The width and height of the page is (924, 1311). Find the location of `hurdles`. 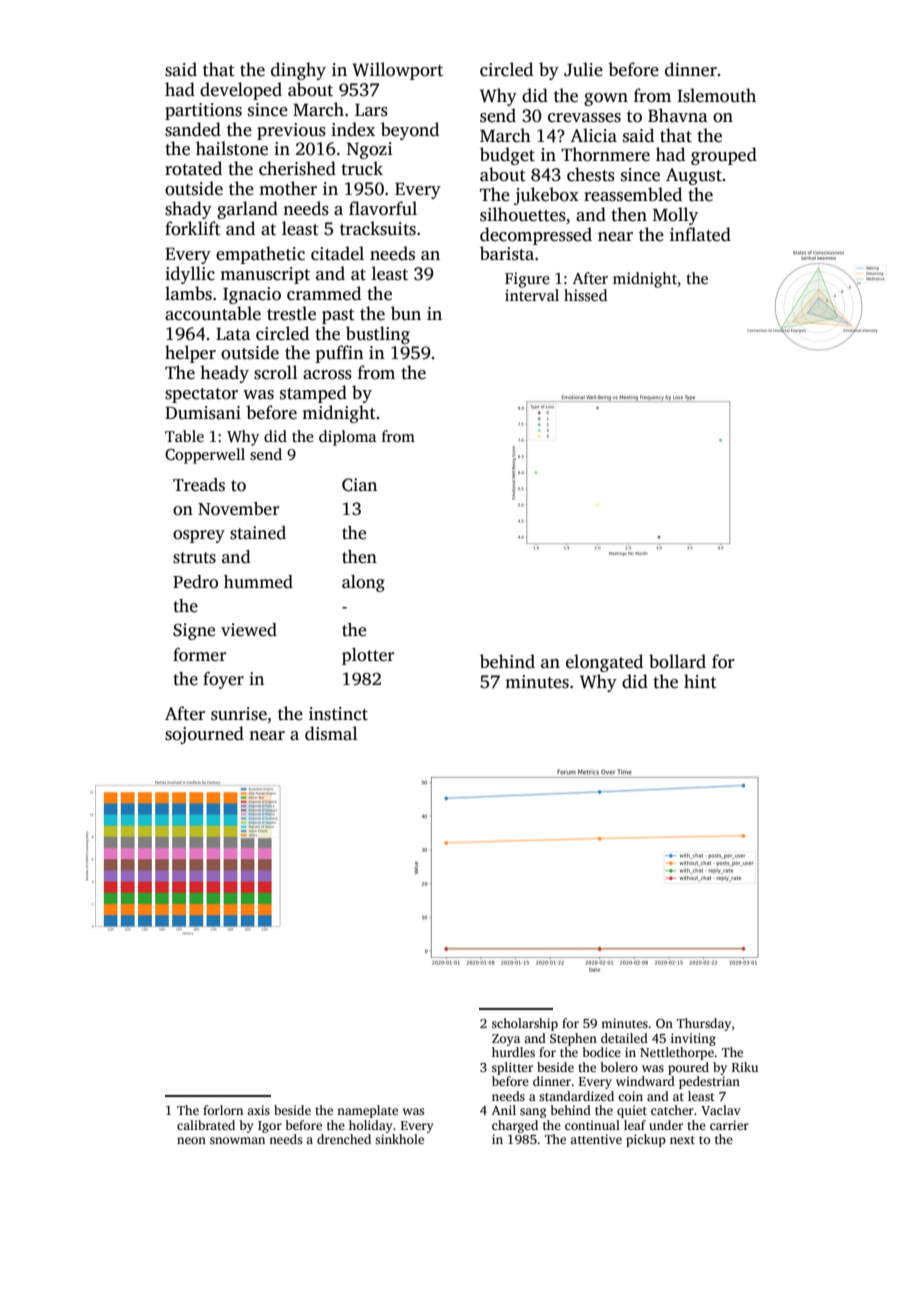

hurdles is located at coordinates (513, 1052).
